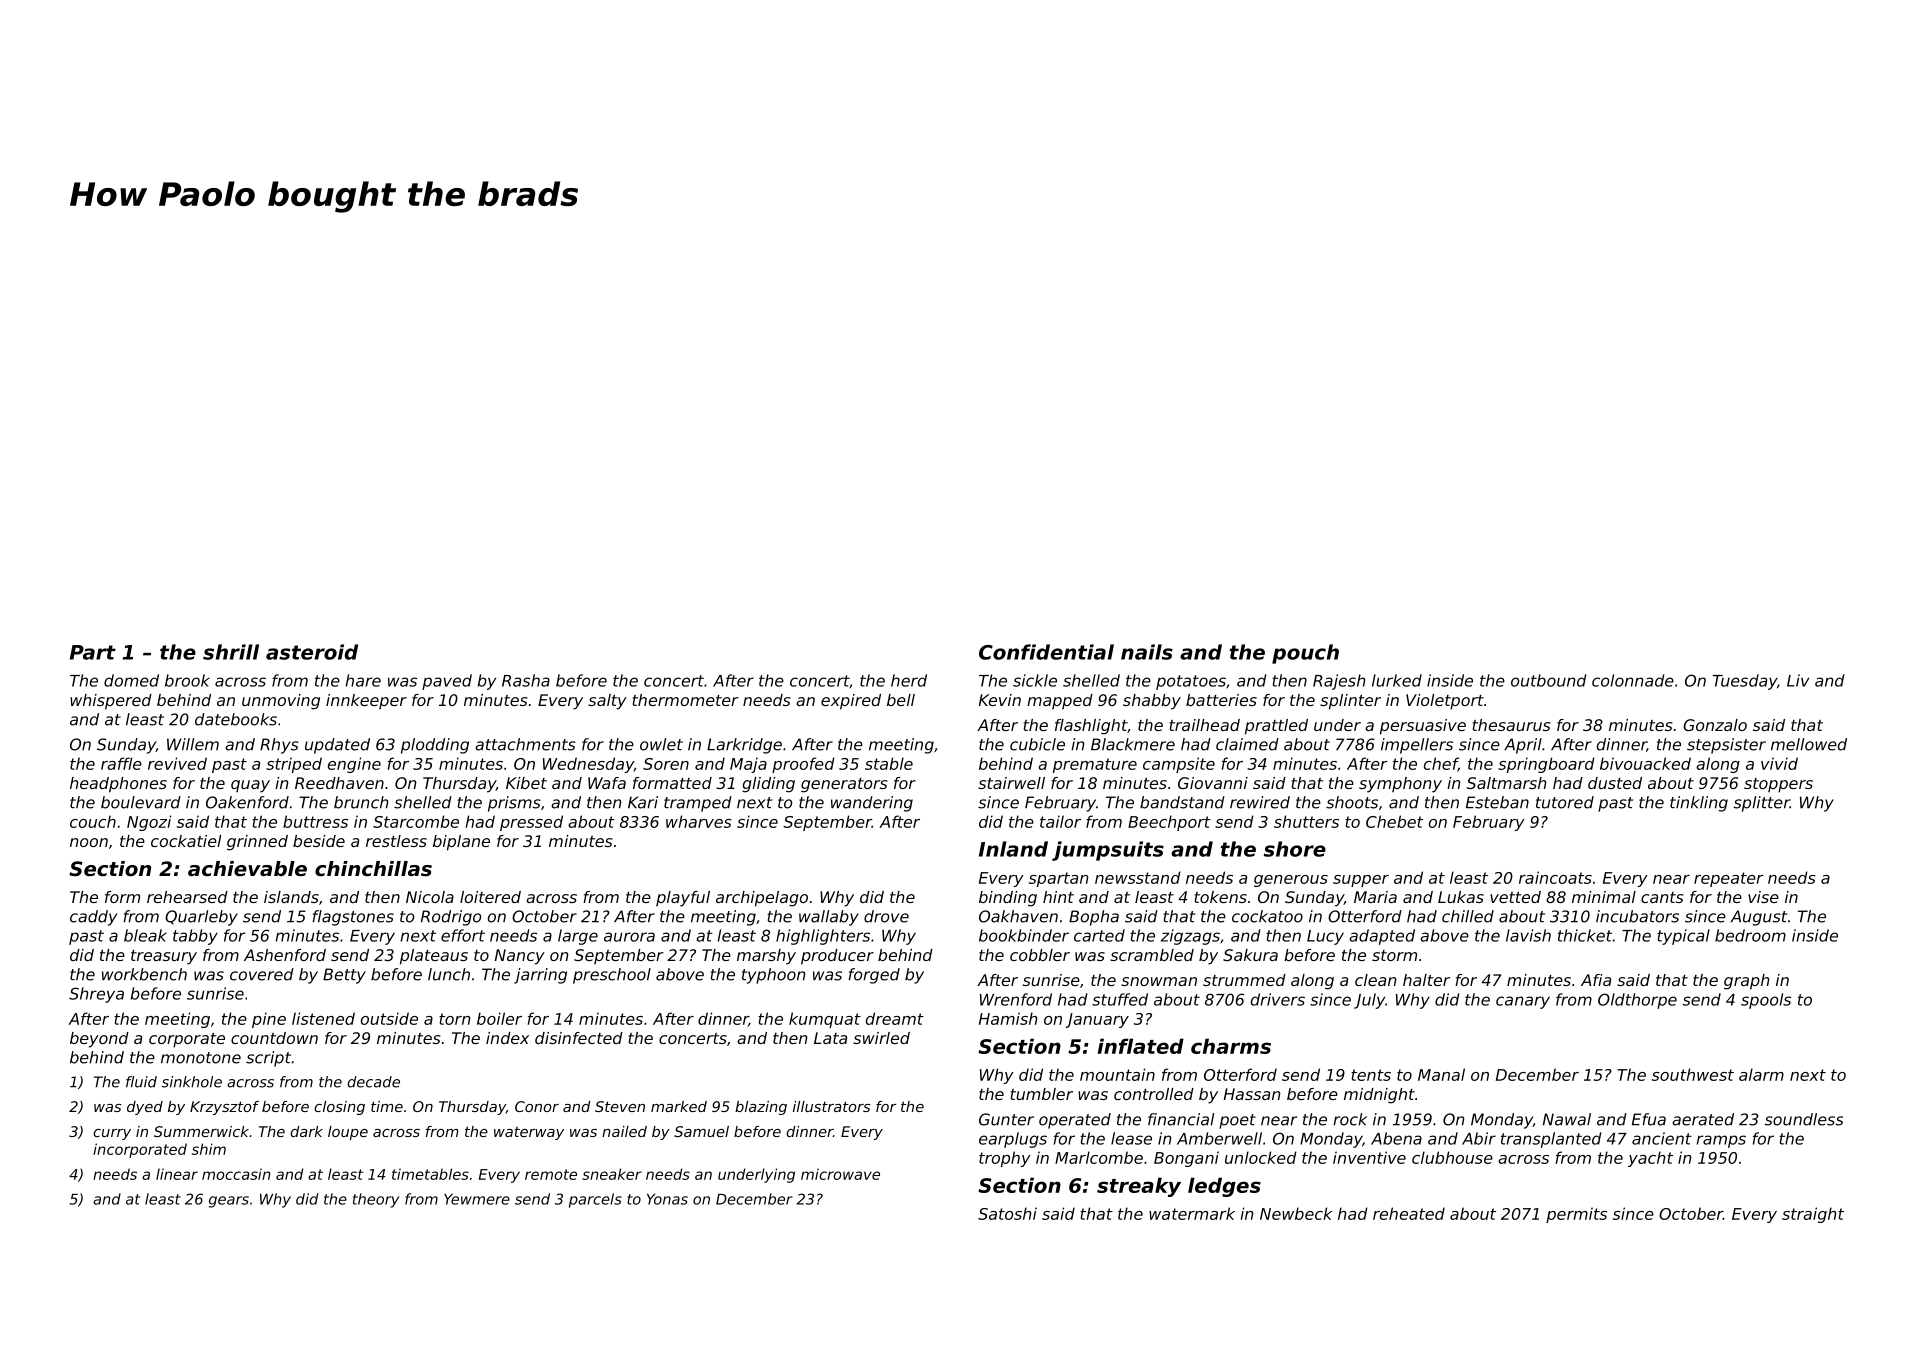  I want to click on jarring, so click(540, 976).
